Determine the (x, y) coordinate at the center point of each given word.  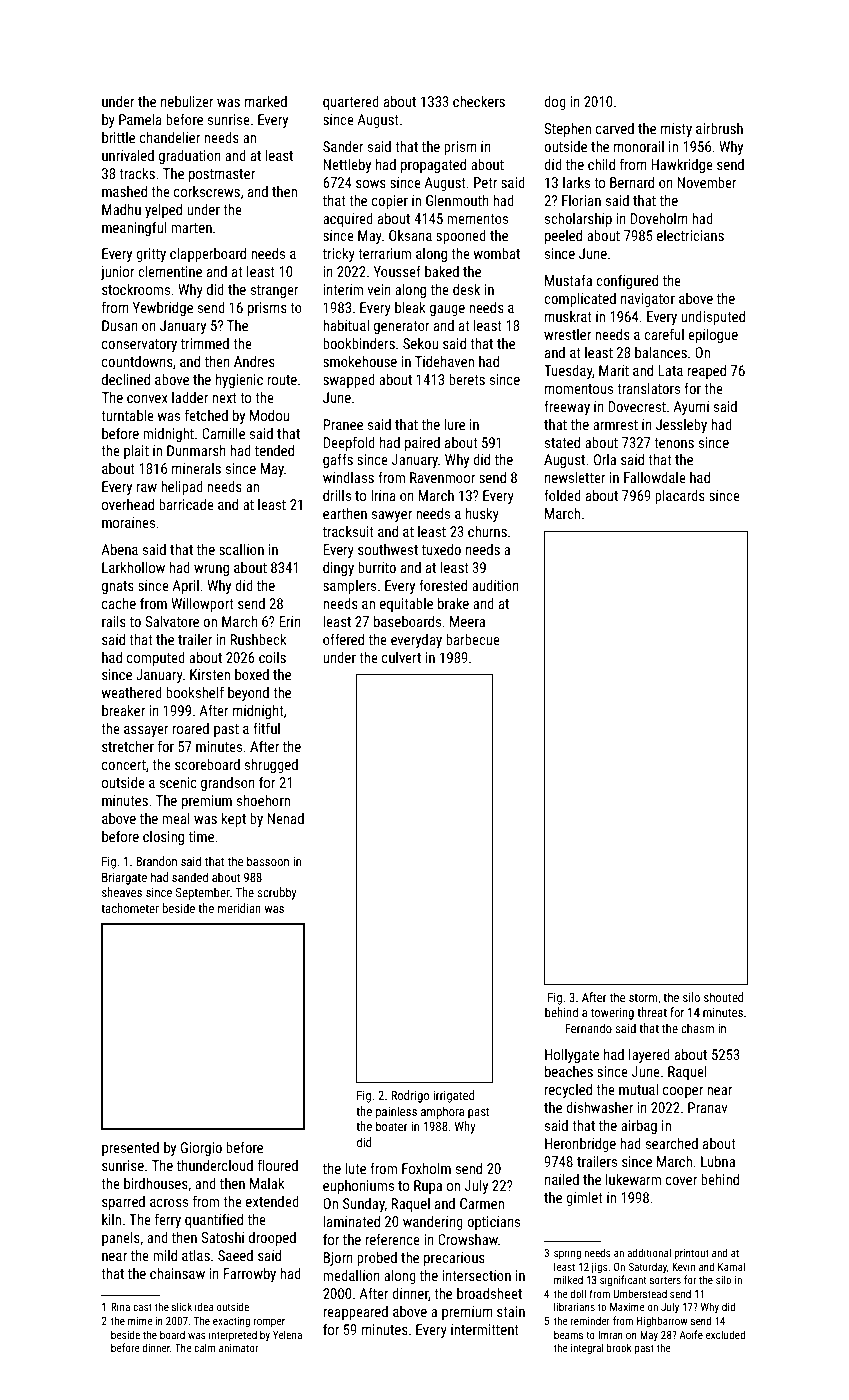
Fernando (588, 1028)
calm (204, 1347)
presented (130, 1149)
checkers (479, 101)
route (282, 380)
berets (467, 379)
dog (555, 103)
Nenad (285, 818)
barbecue (473, 639)
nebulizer (187, 101)
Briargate (124, 878)
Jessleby (681, 426)
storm (643, 997)
